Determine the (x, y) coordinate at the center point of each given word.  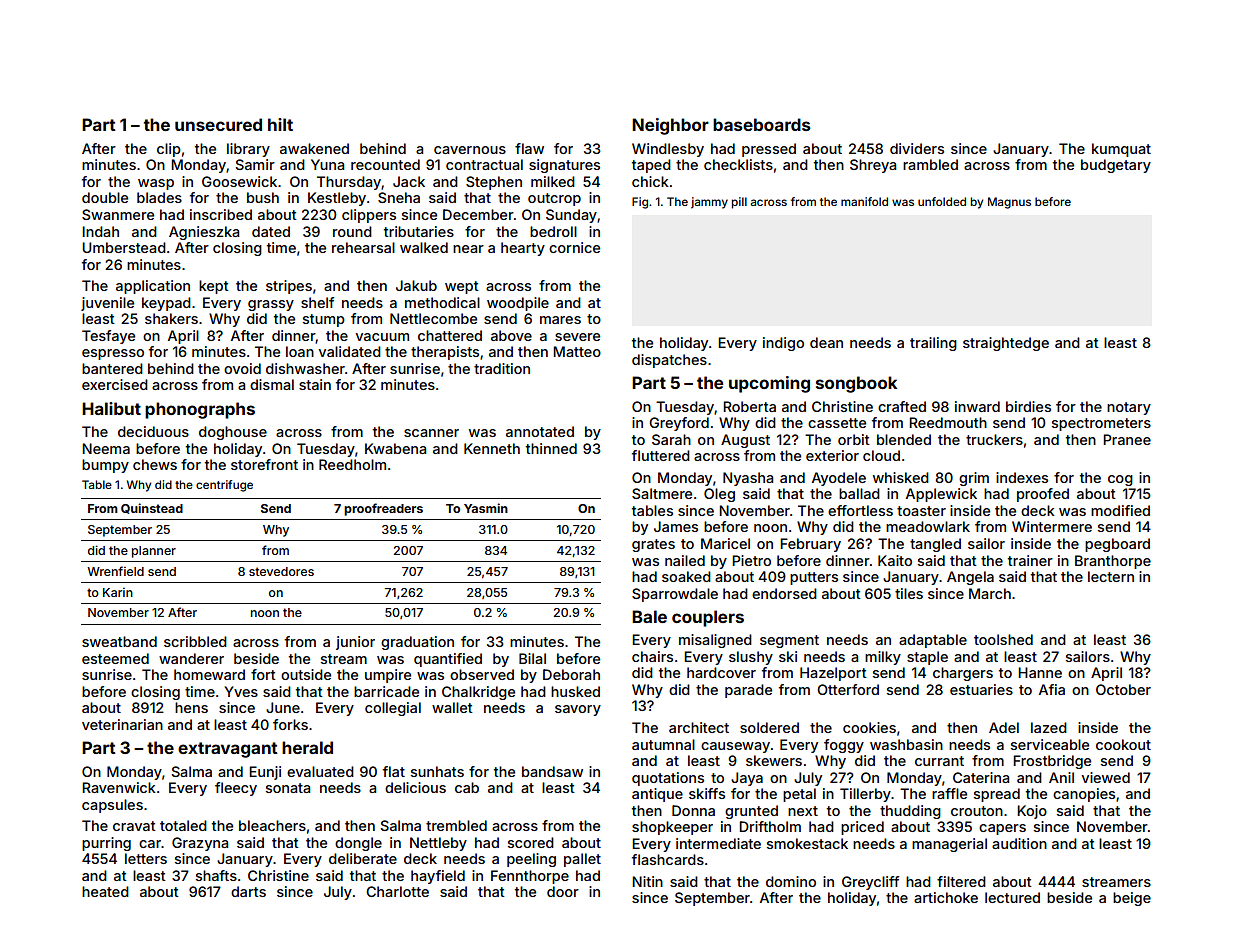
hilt (280, 124)
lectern (1111, 576)
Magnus (1009, 203)
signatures (564, 166)
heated (105, 891)
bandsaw (552, 771)
